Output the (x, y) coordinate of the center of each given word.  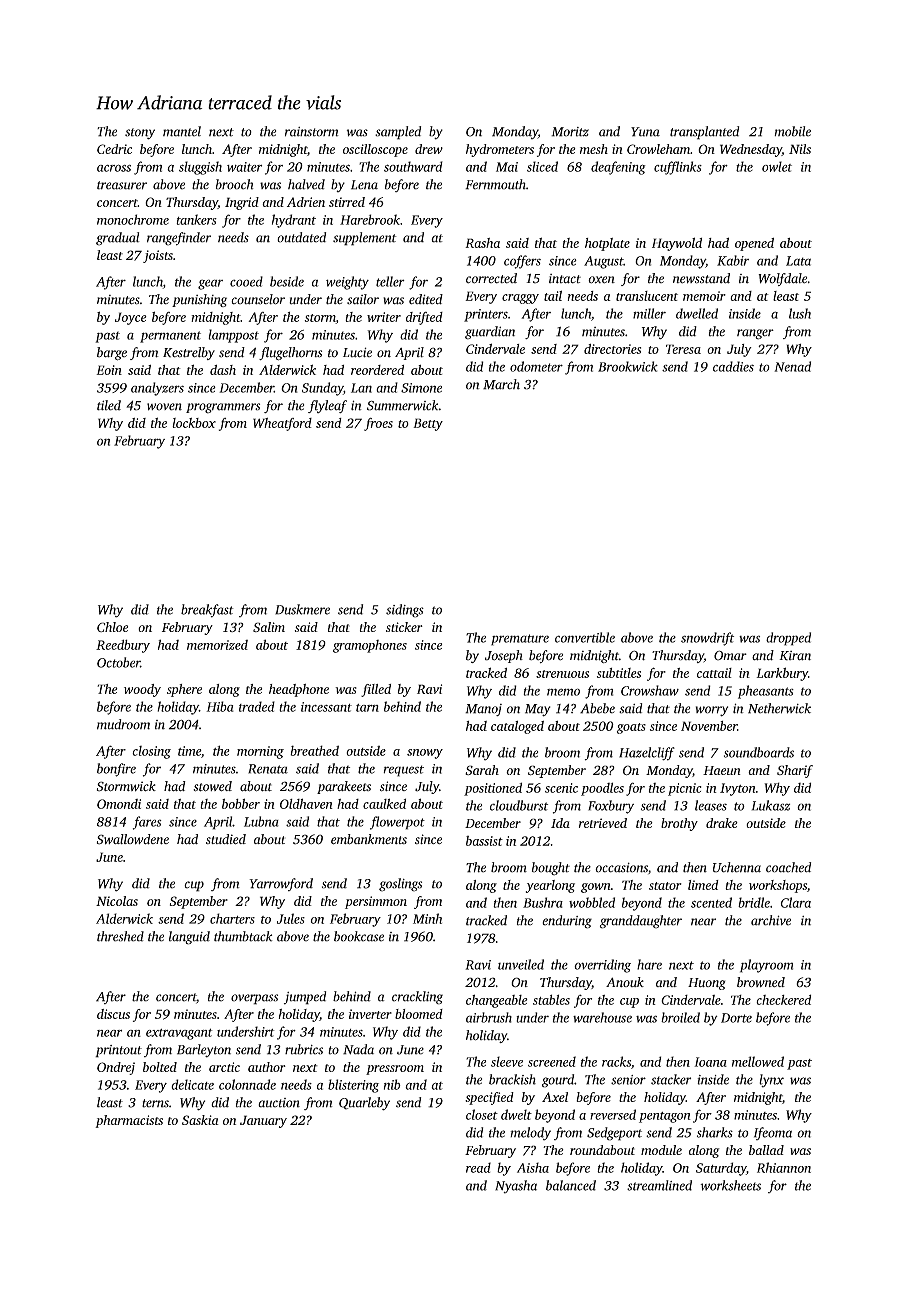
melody (530, 1134)
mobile (792, 131)
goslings (400, 885)
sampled (398, 133)
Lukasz (771, 805)
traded (257, 706)
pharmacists (129, 1121)
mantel (182, 131)
